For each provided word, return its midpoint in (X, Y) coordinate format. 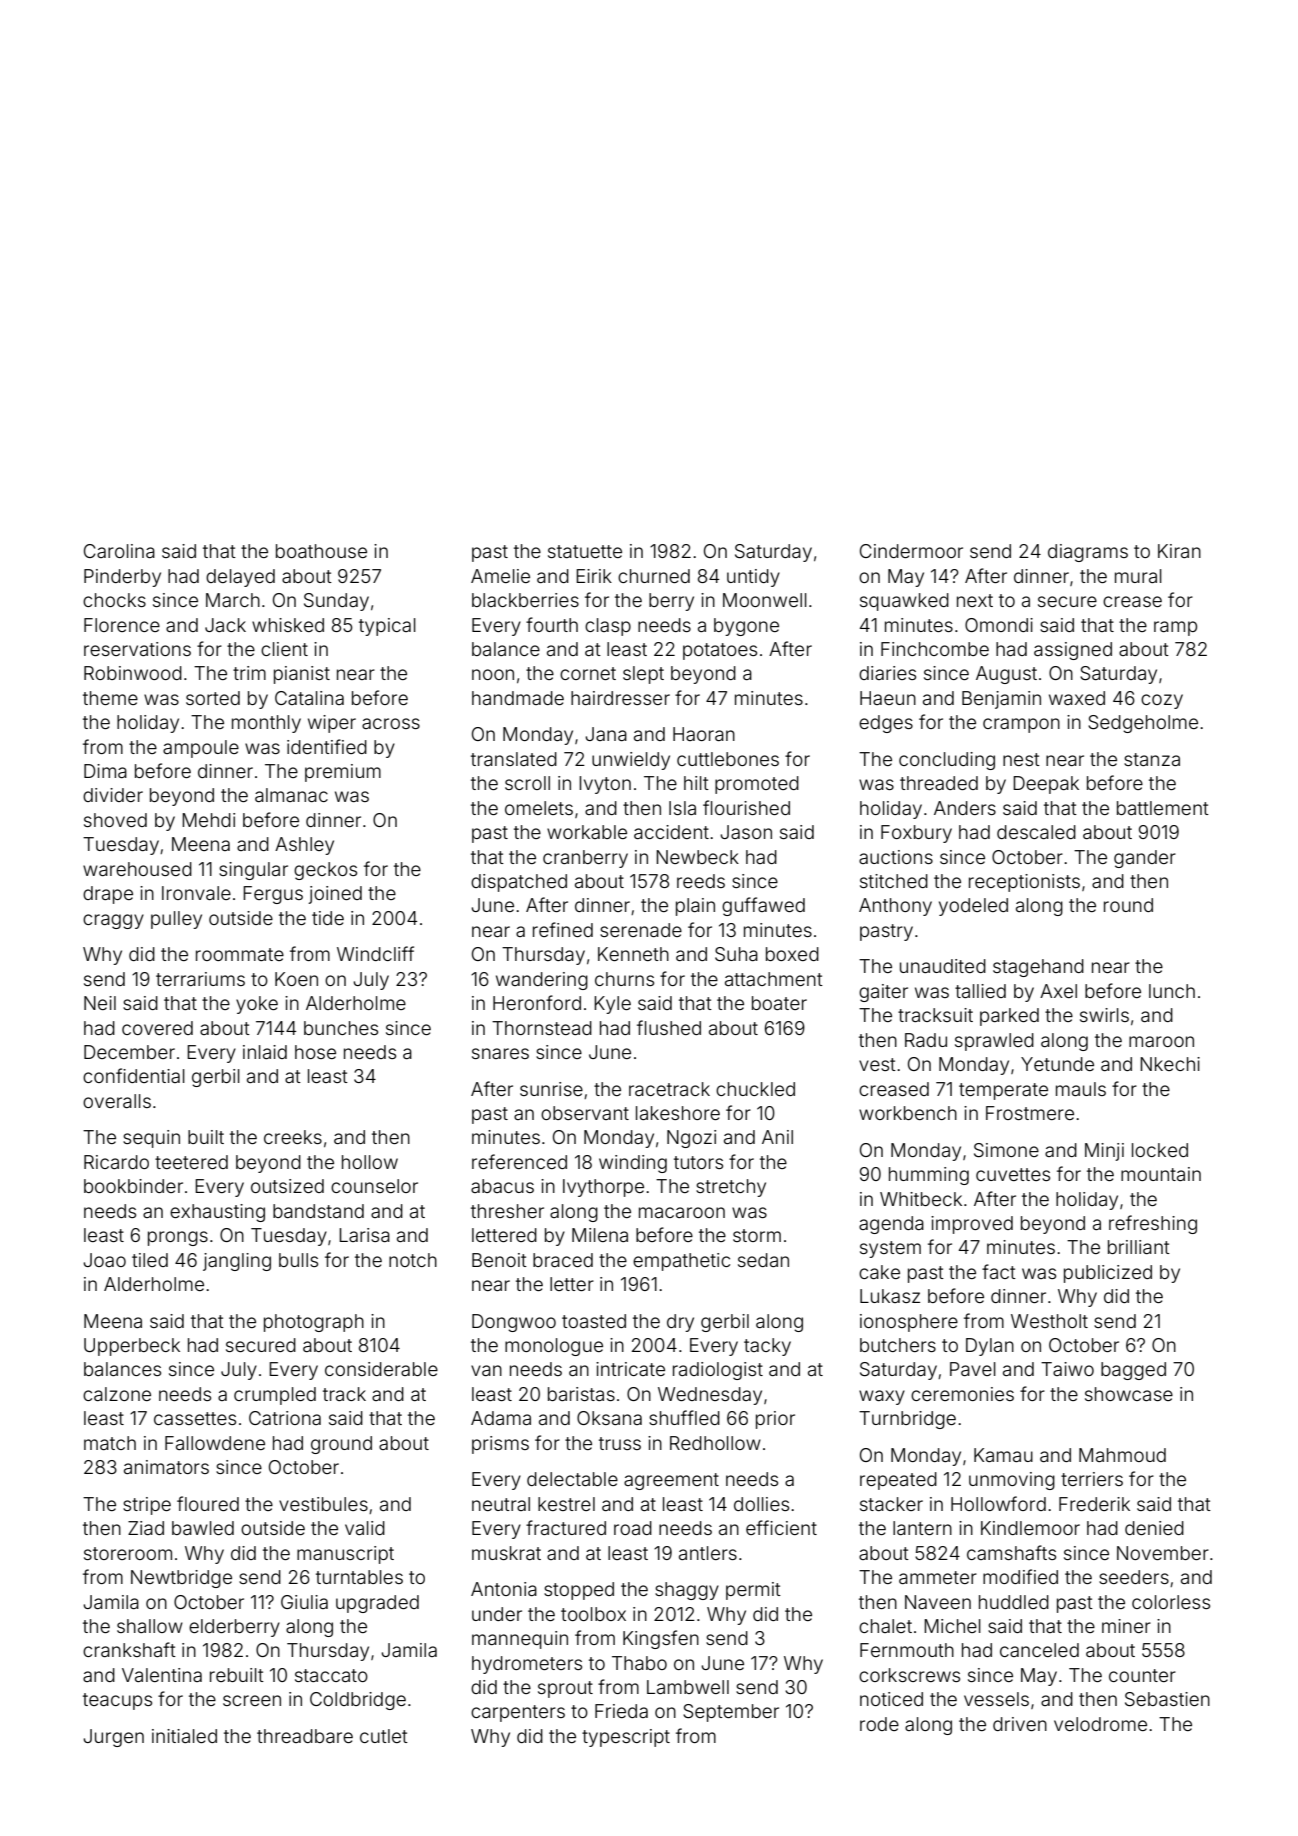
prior (775, 1420)
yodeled (973, 907)
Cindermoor (911, 551)
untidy (753, 578)
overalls (117, 1101)
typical (387, 627)
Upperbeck (132, 1347)
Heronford (537, 1002)
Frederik (1094, 1504)
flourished (746, 807)
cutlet (384, 1736)
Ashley (304, 846)
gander (1145, 859)
